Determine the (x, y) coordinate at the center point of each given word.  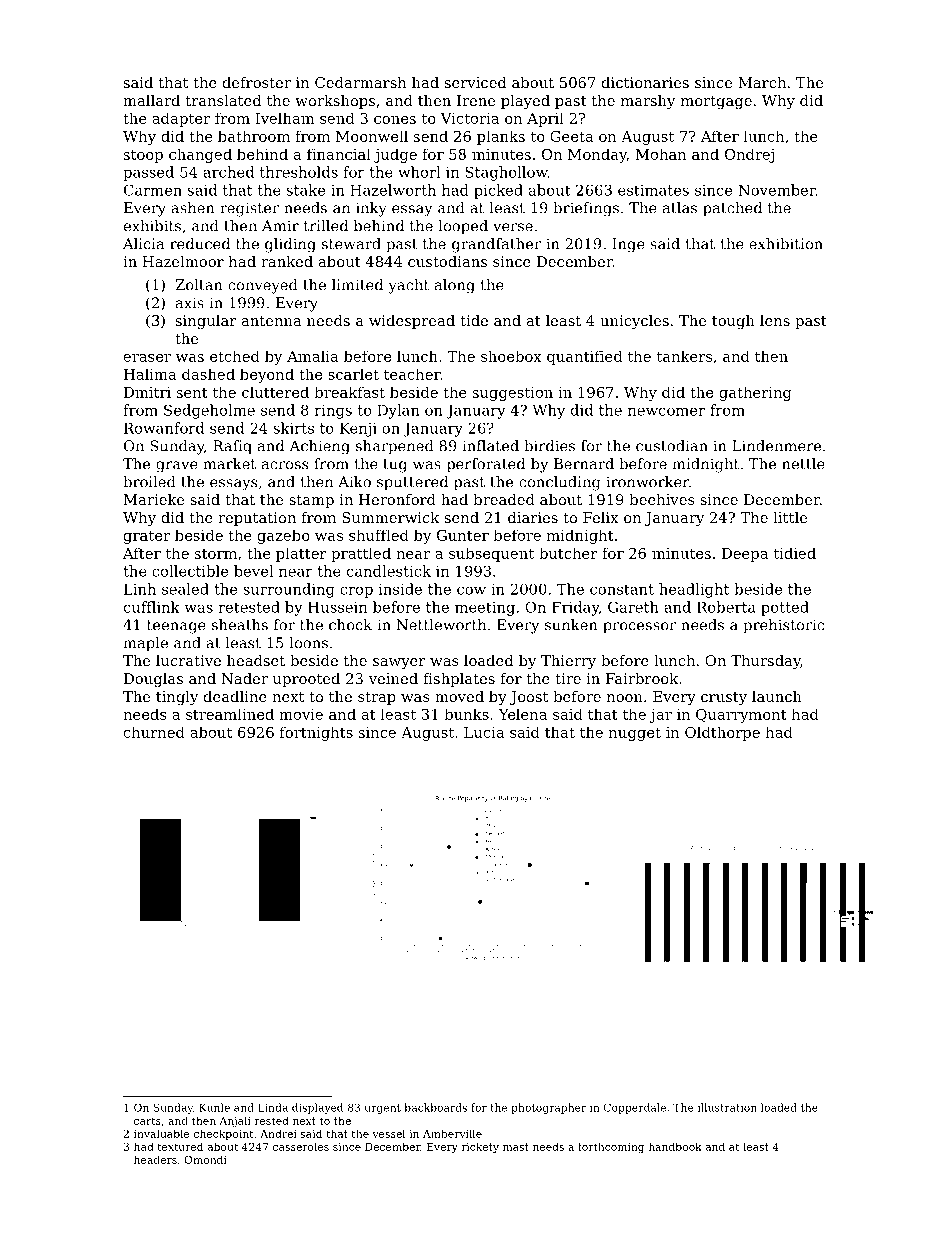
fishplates (459, 680)
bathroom (254, 136)
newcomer (666, 411)
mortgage (716, 103)
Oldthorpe (722, 733)
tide (474, 320)
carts (147, 1121)
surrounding (289, 590)
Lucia (484, 732)
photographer (548, 1108)
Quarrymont (741, 716)
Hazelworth (393, 190)
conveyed (263, 286)
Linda (273, 1107)
